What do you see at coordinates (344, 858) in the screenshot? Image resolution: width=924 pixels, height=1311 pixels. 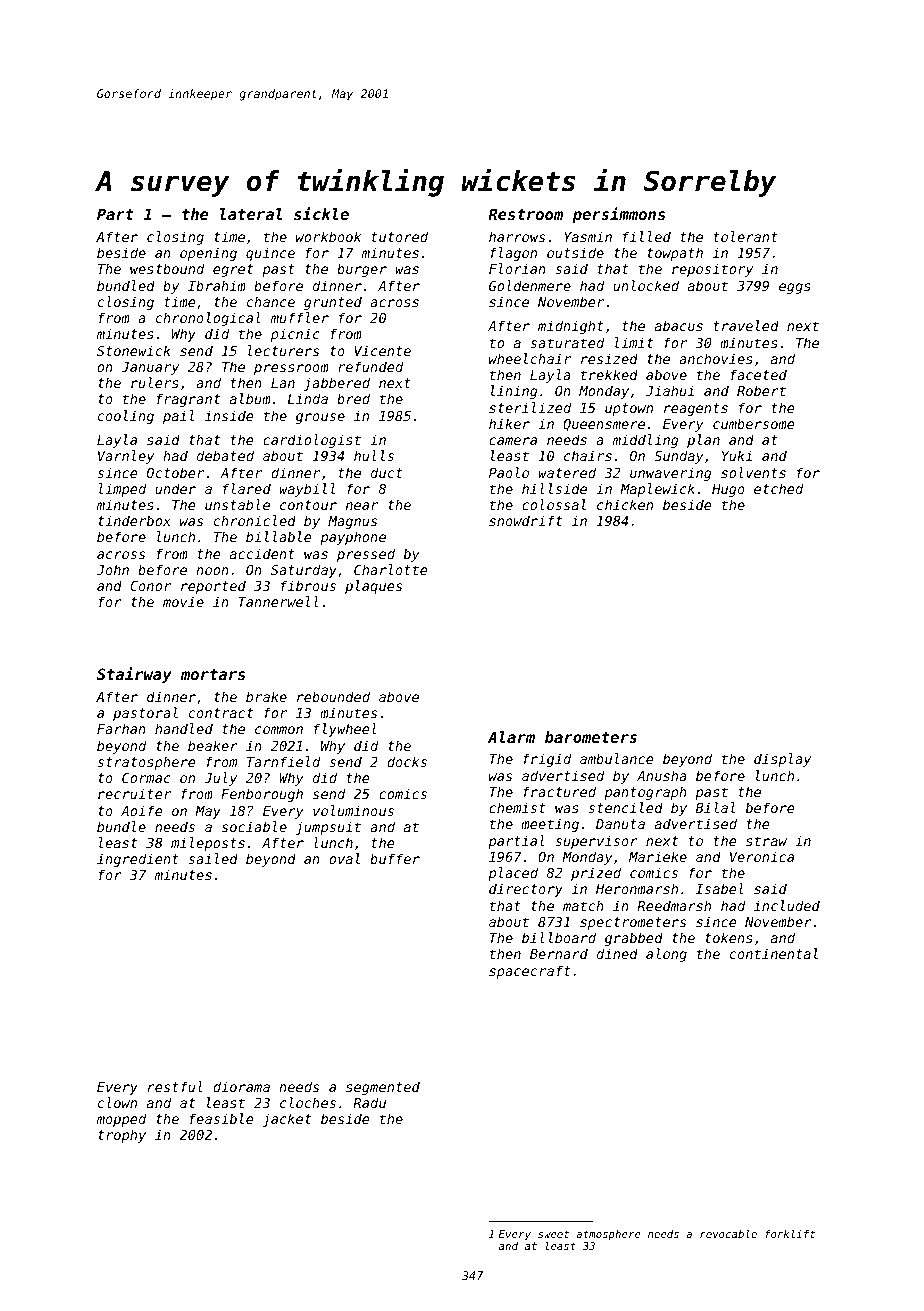 I see `oval` at bounding box center [344, 858].
